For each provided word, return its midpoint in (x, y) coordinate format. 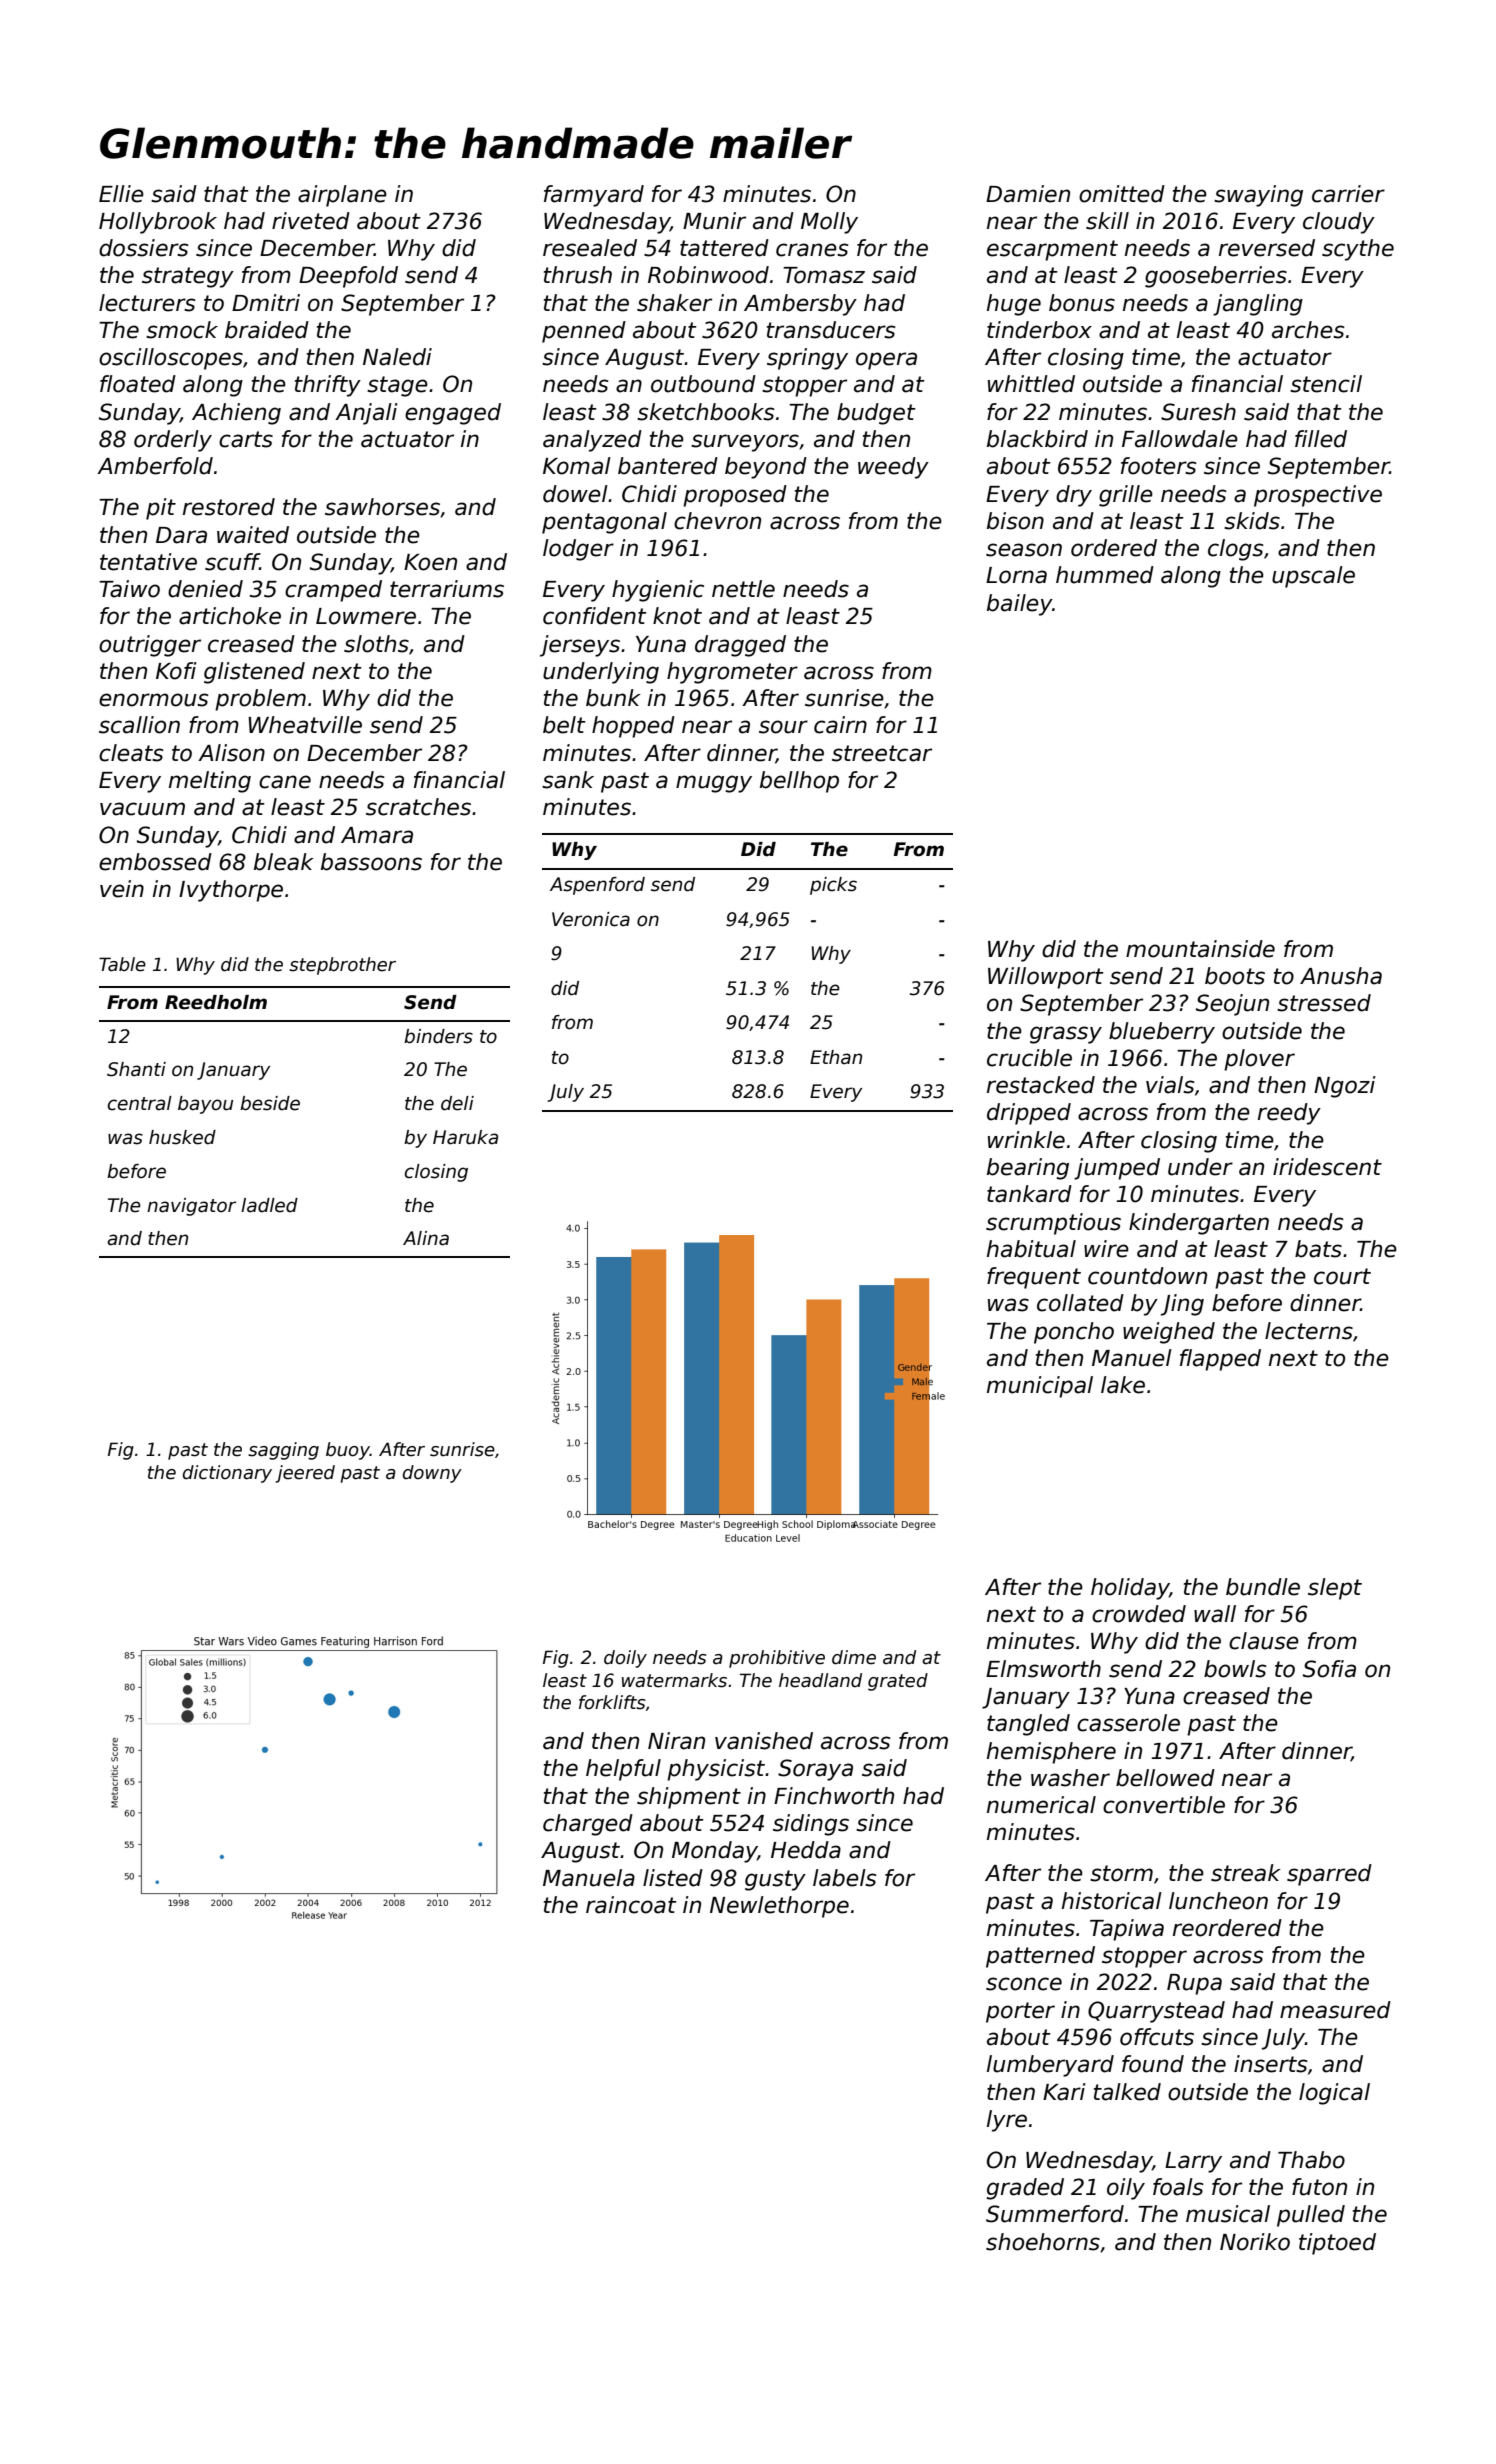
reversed (1267, 248)
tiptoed (1337, 2244)
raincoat (631, 1905)
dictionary (227, 1474)
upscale (1313, 577)
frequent (1034, 1278)
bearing (1028, 1169)
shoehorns (1043, 2242)
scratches (418, 807)
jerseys (580, 646)
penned (584, 332)
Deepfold (348, 277)
